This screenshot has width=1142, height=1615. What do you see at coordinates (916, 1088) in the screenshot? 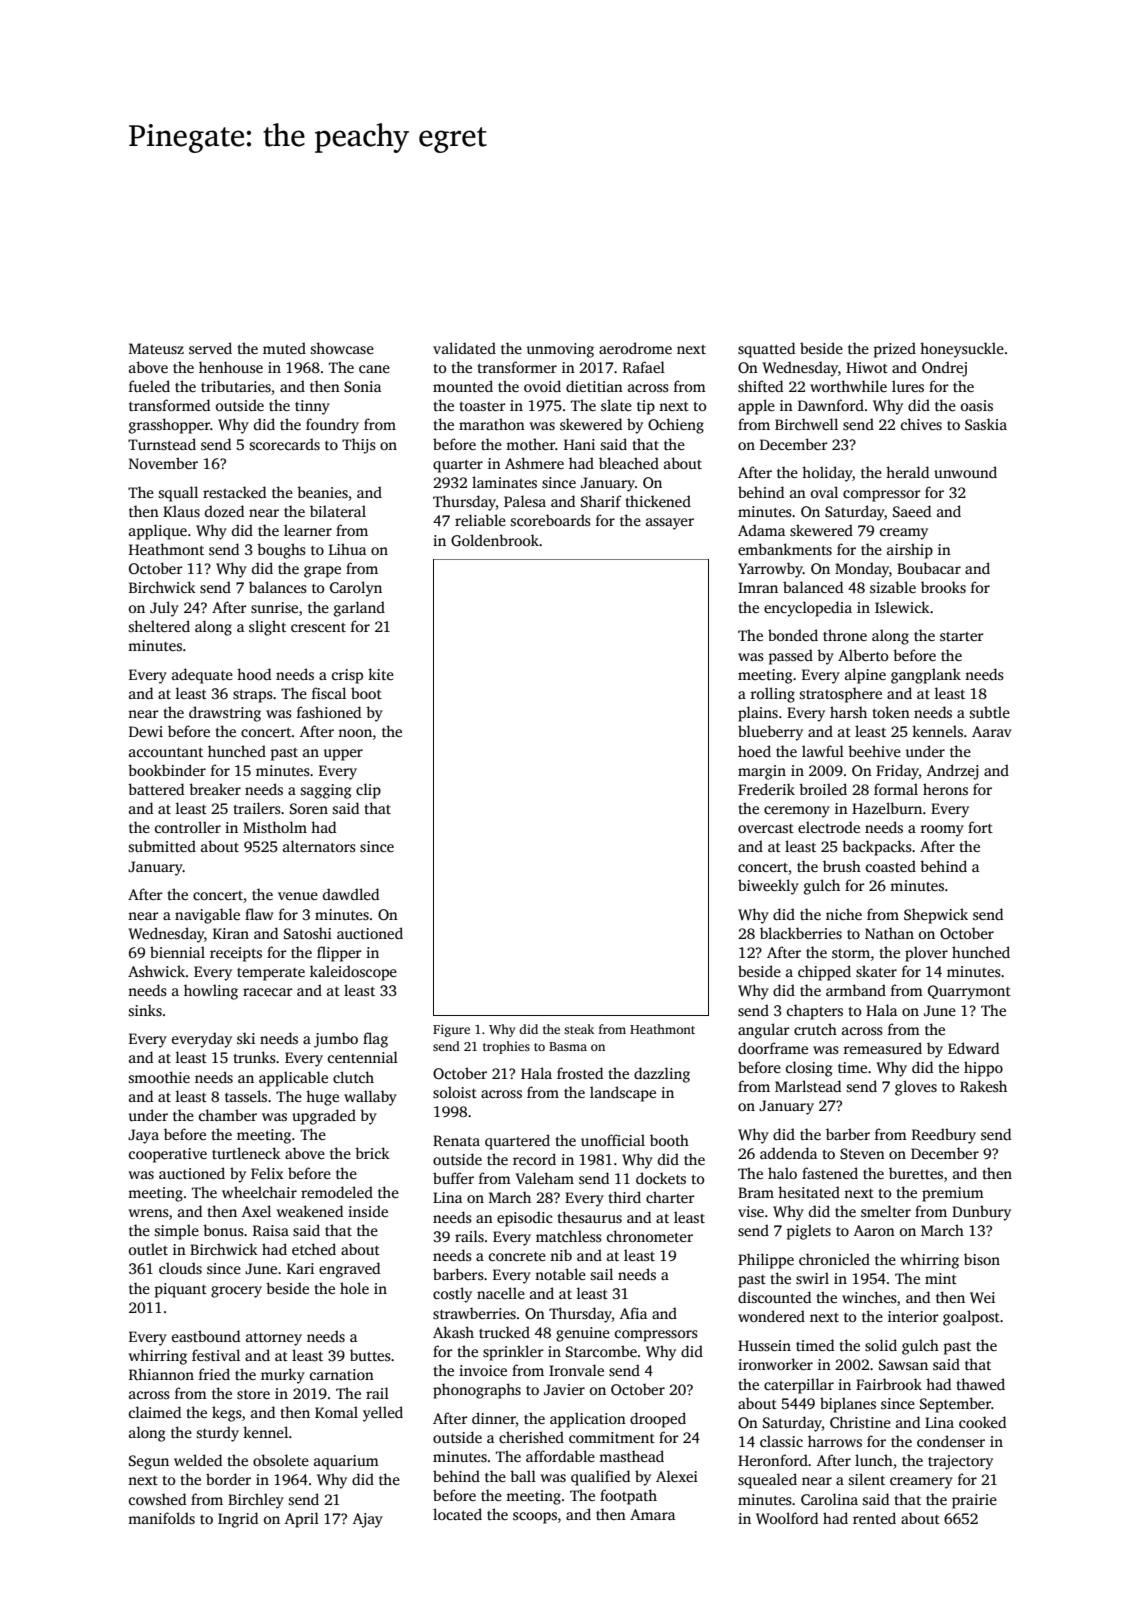
I see `gloves` at bounding box center [916, 1088].
